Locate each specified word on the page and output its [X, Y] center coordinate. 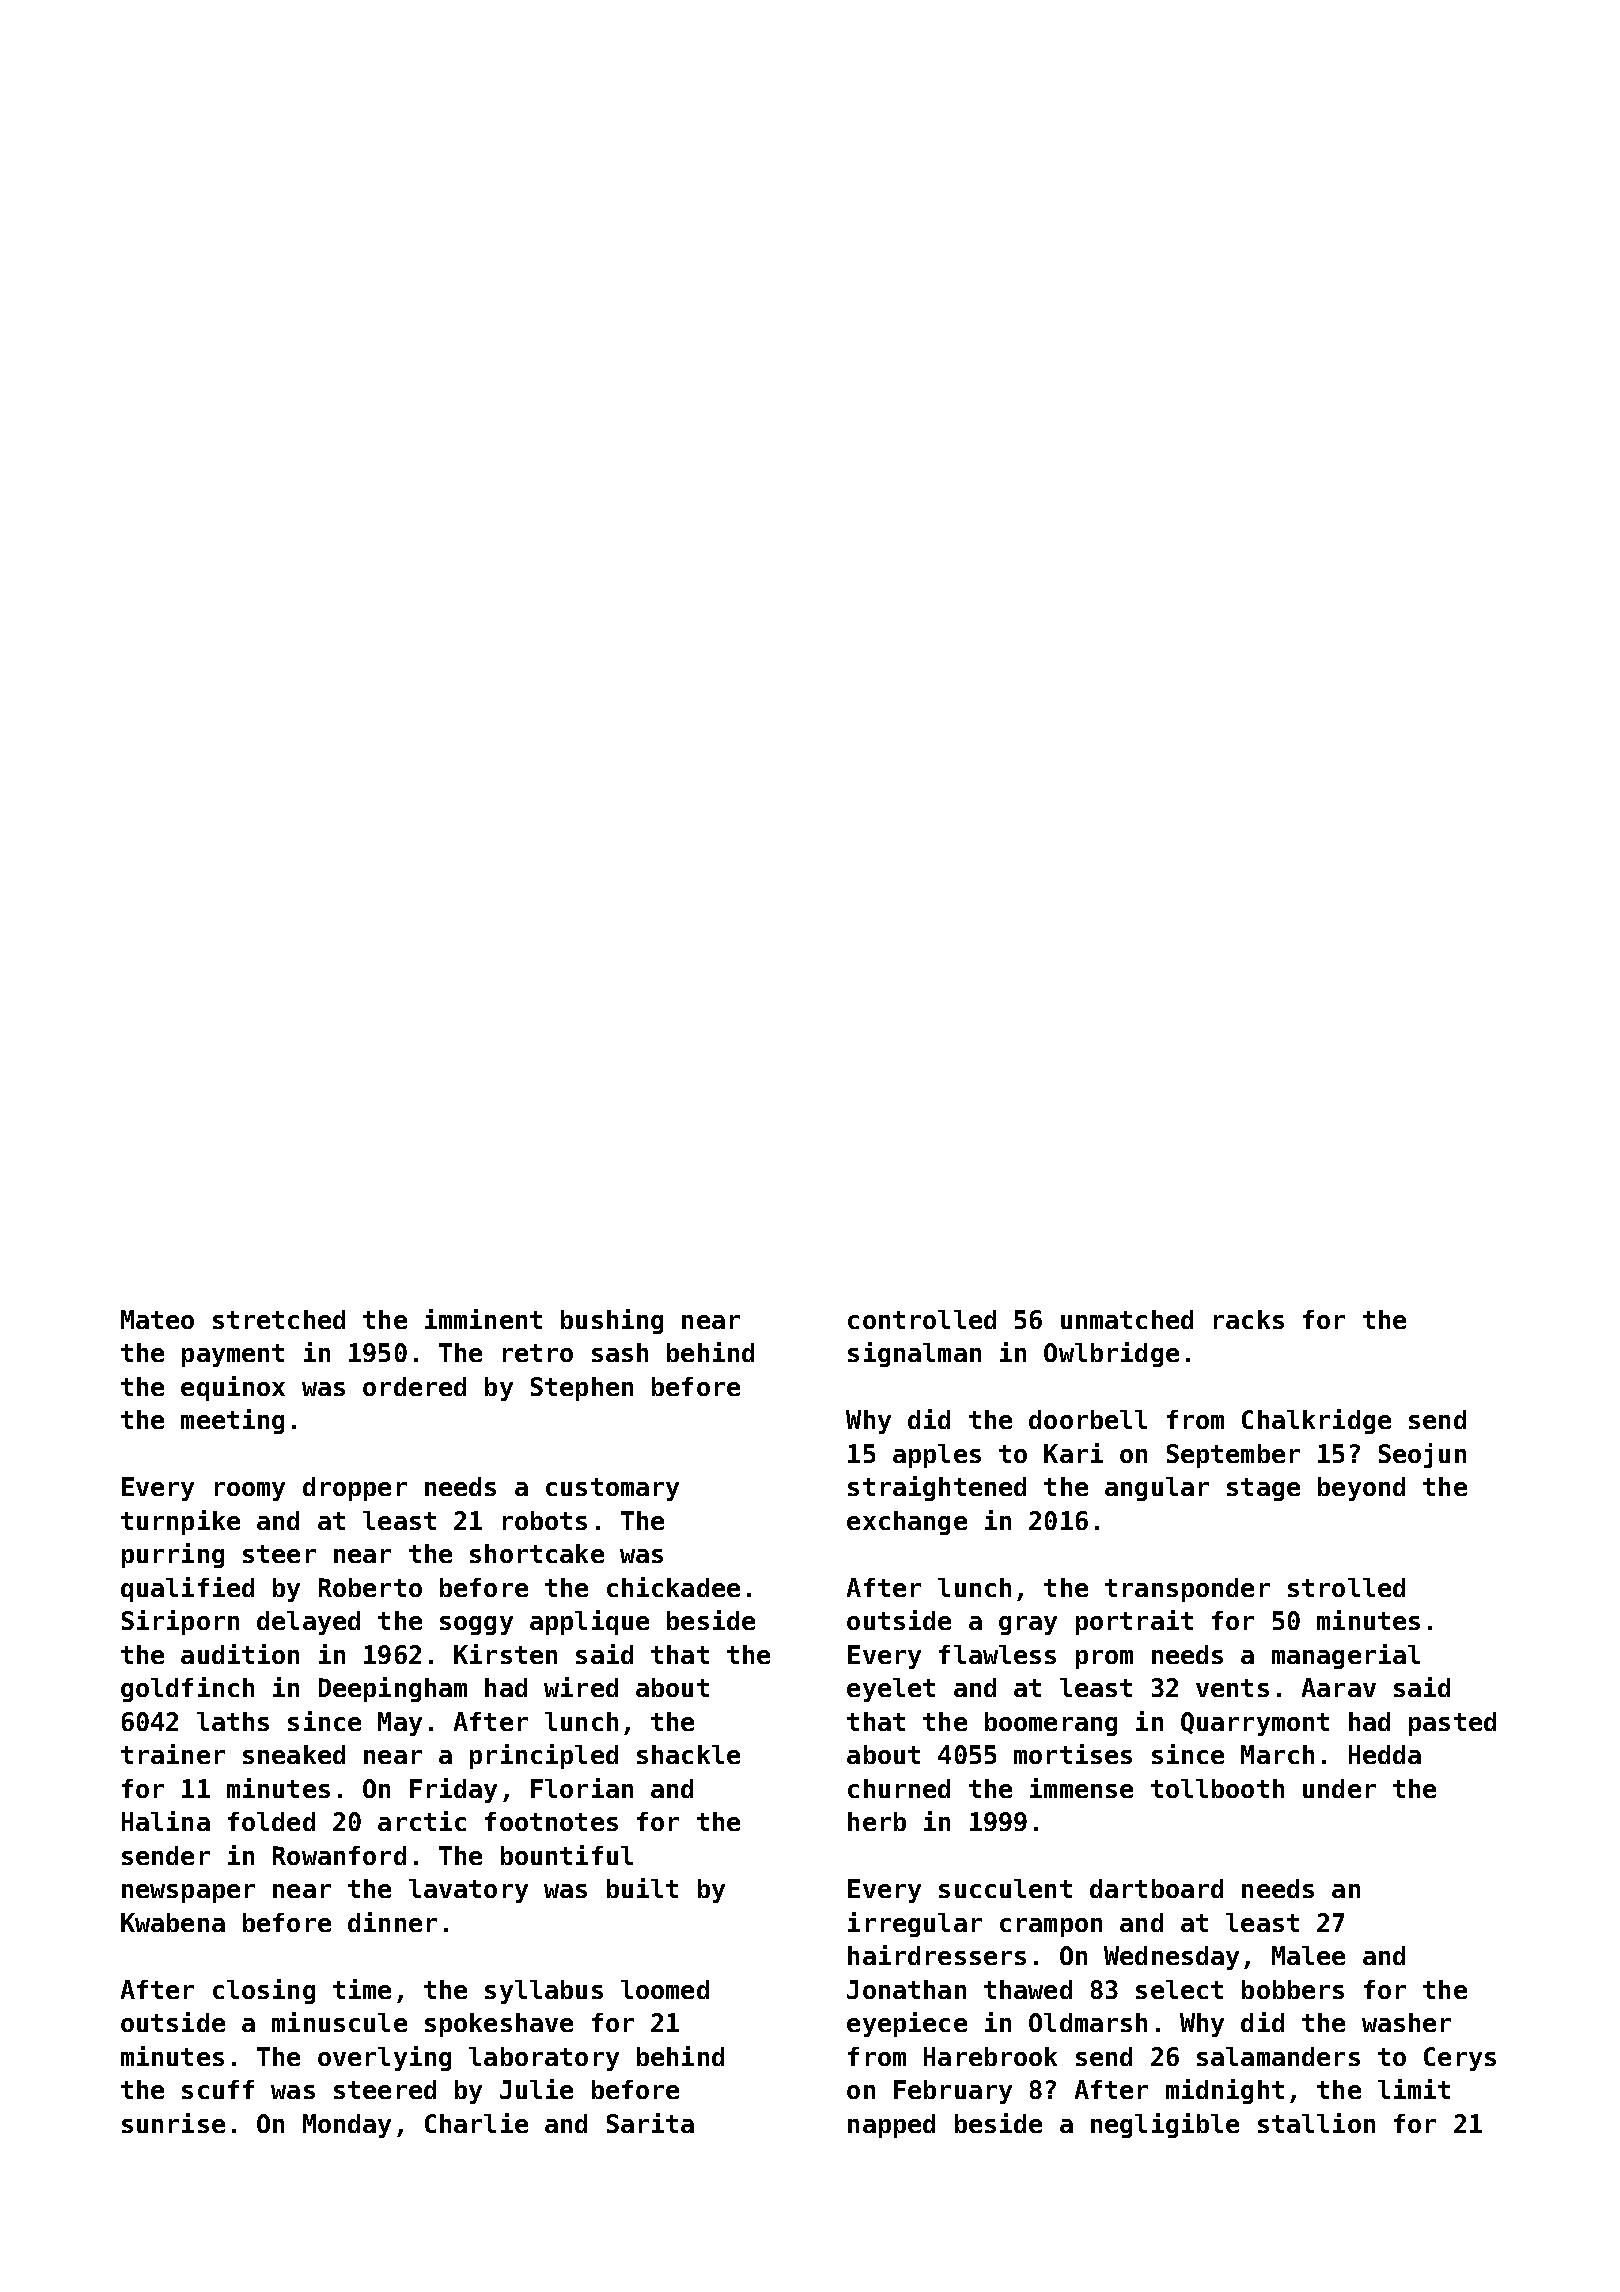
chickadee [673, 1587]
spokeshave [499, 2025]
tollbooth [1217, 1788]
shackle [688, 1754]
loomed [665, 1989]
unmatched [1127, 1319]
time [362, 1989]
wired [581, 1687]
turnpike [180, 1522]
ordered [414, 1386]
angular [1157, 1489]
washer [1406, 2022]
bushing [612, 1321]
